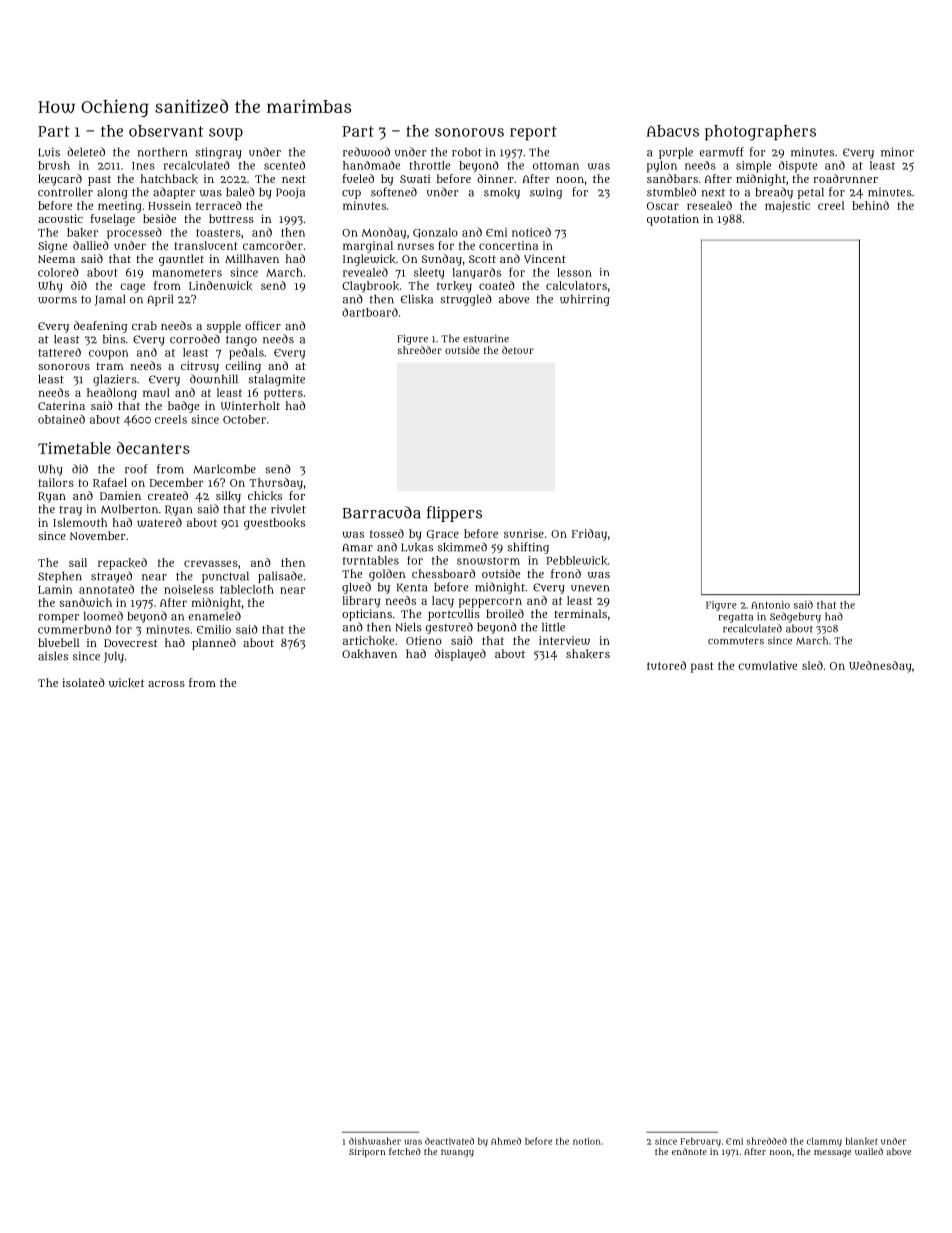 The height and width of the document is (1233, 952). Describe the element at coordinates (367, 1152) in the document. I see `Siriporn` at that location.
